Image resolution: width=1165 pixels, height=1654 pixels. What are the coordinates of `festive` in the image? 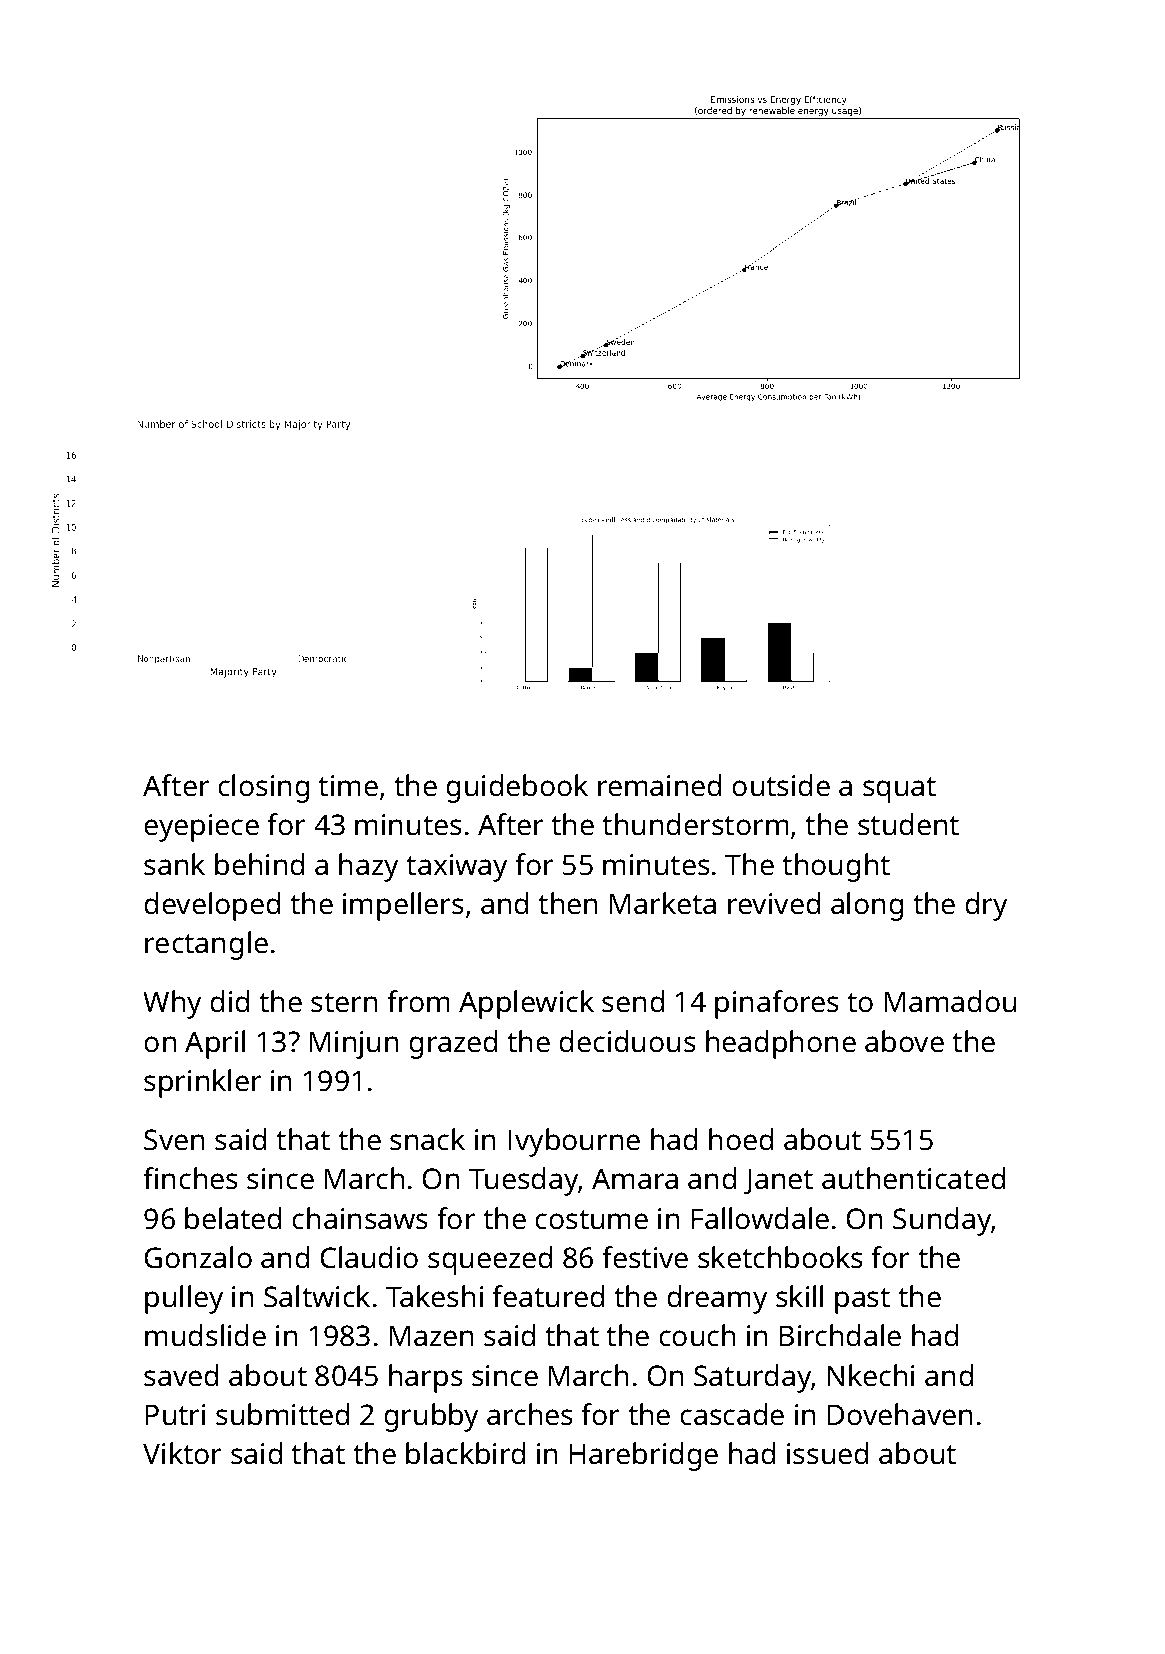 It's located at (645, 1257).
